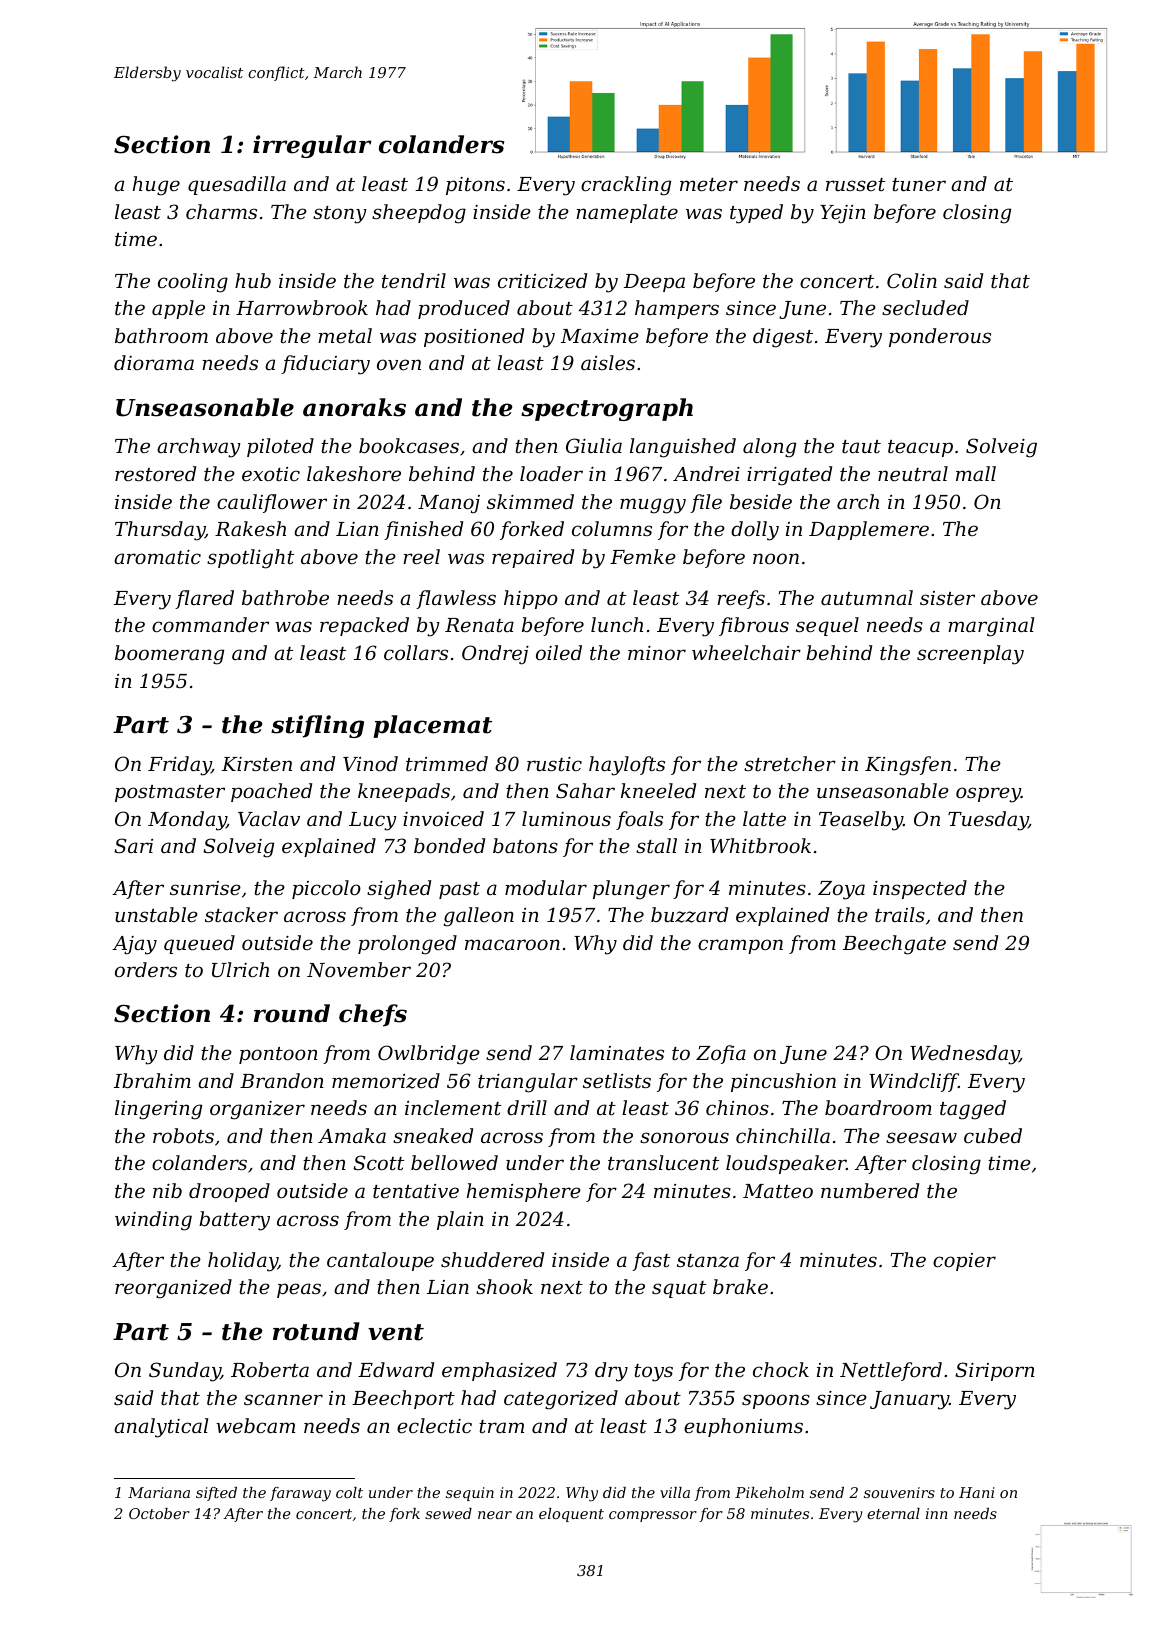 This screenshot has width=1154, height=1633. What do you see at coordinates (778, 1191) in the screenshot?
I see `Matteo` at bounding box center [778, 1191].
